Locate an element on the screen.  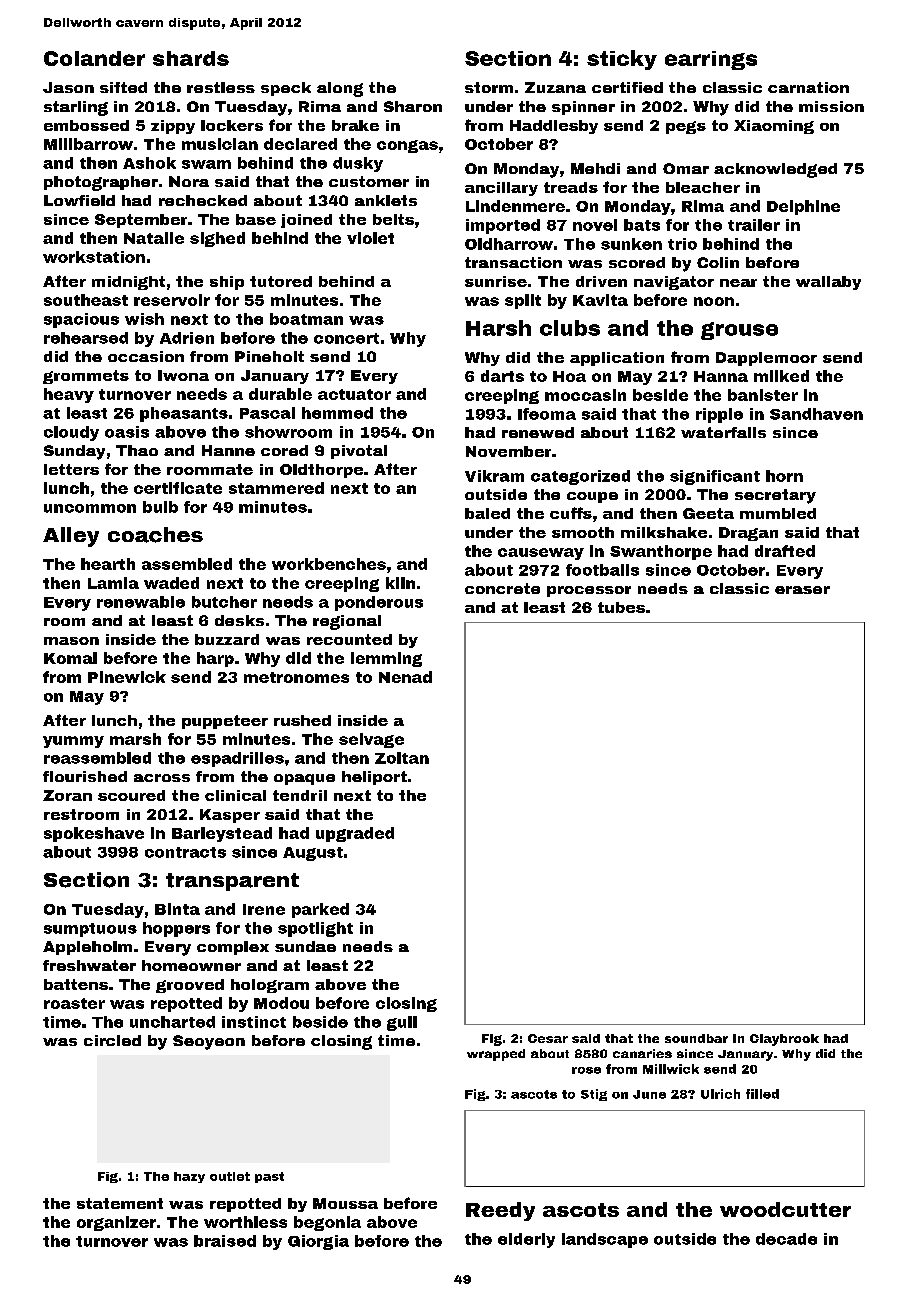
desks is located at coordinates (239, 620).
